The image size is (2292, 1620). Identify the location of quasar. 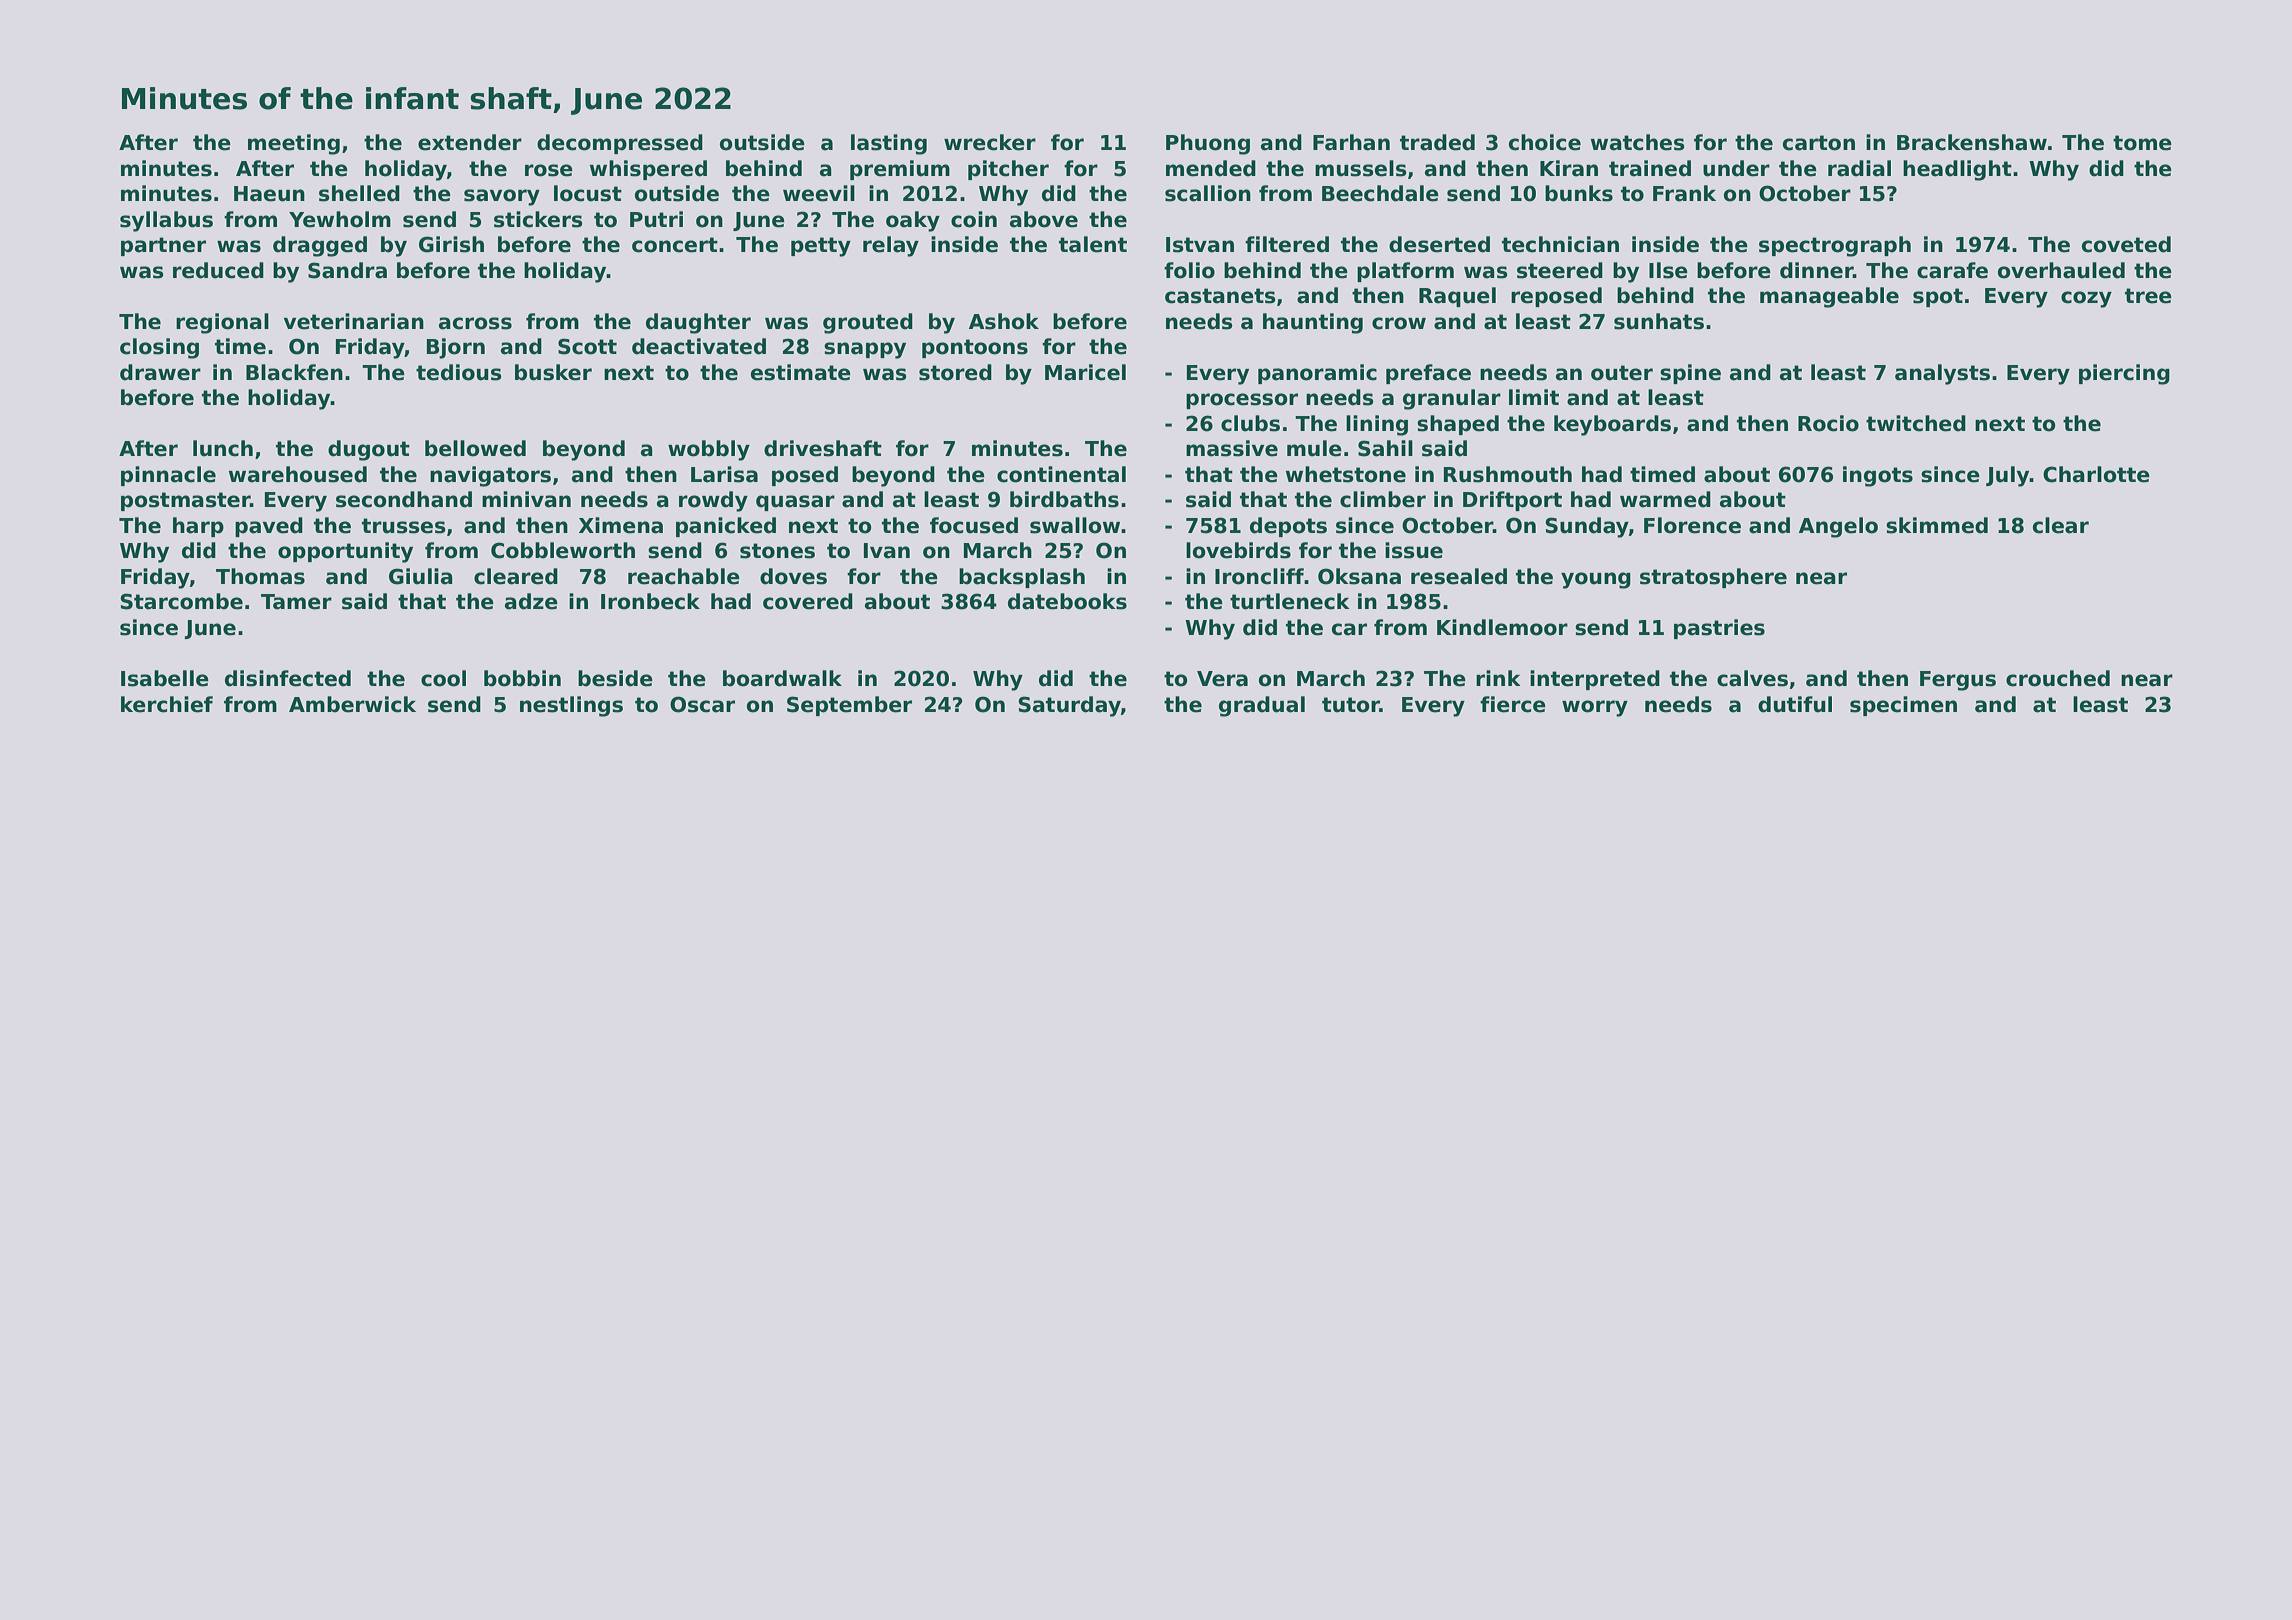
(795, 503).
